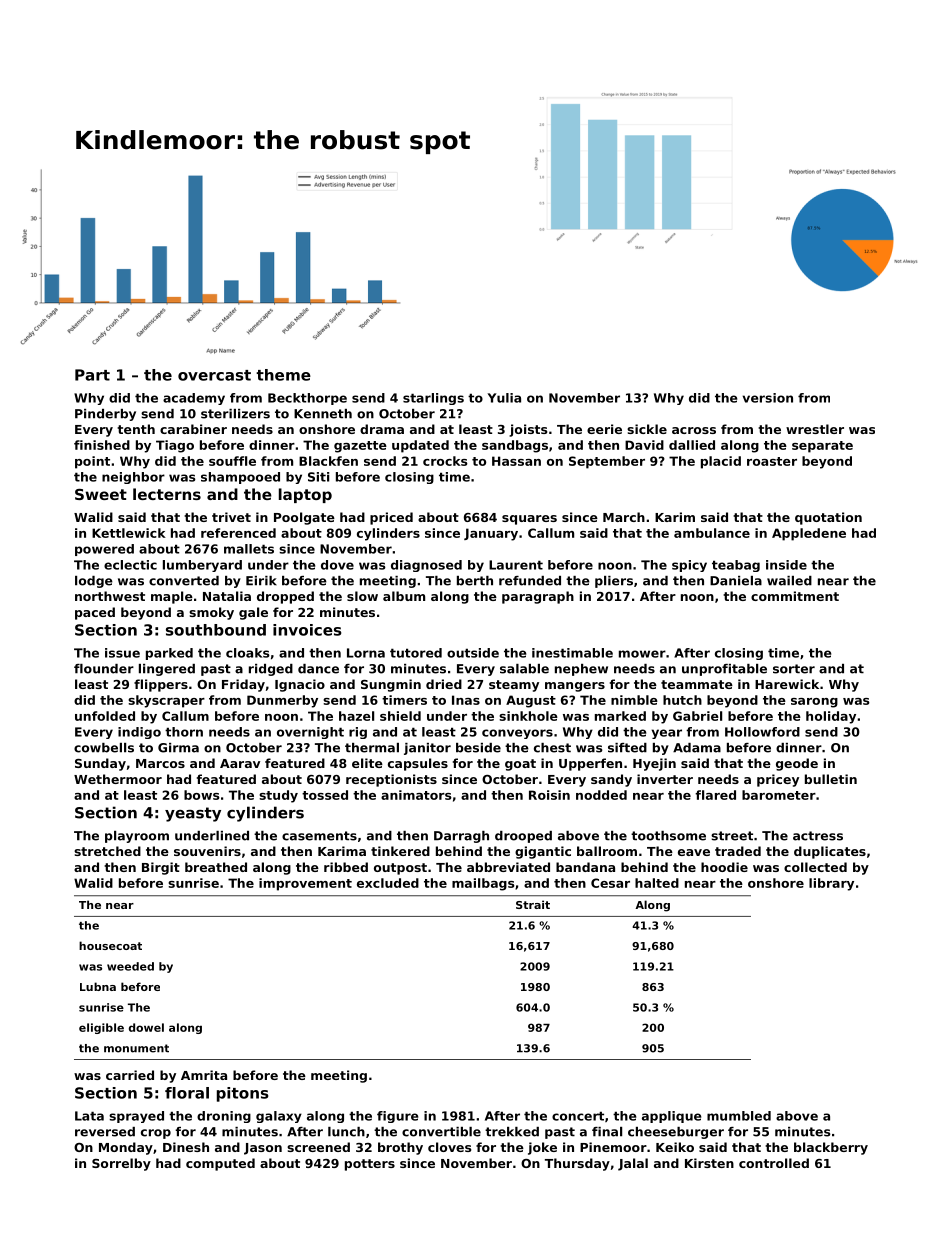  What do you see at coordinates (282, 701) in the screenshot?
I see `Dunmerby` at bounding box center [282, 701].
